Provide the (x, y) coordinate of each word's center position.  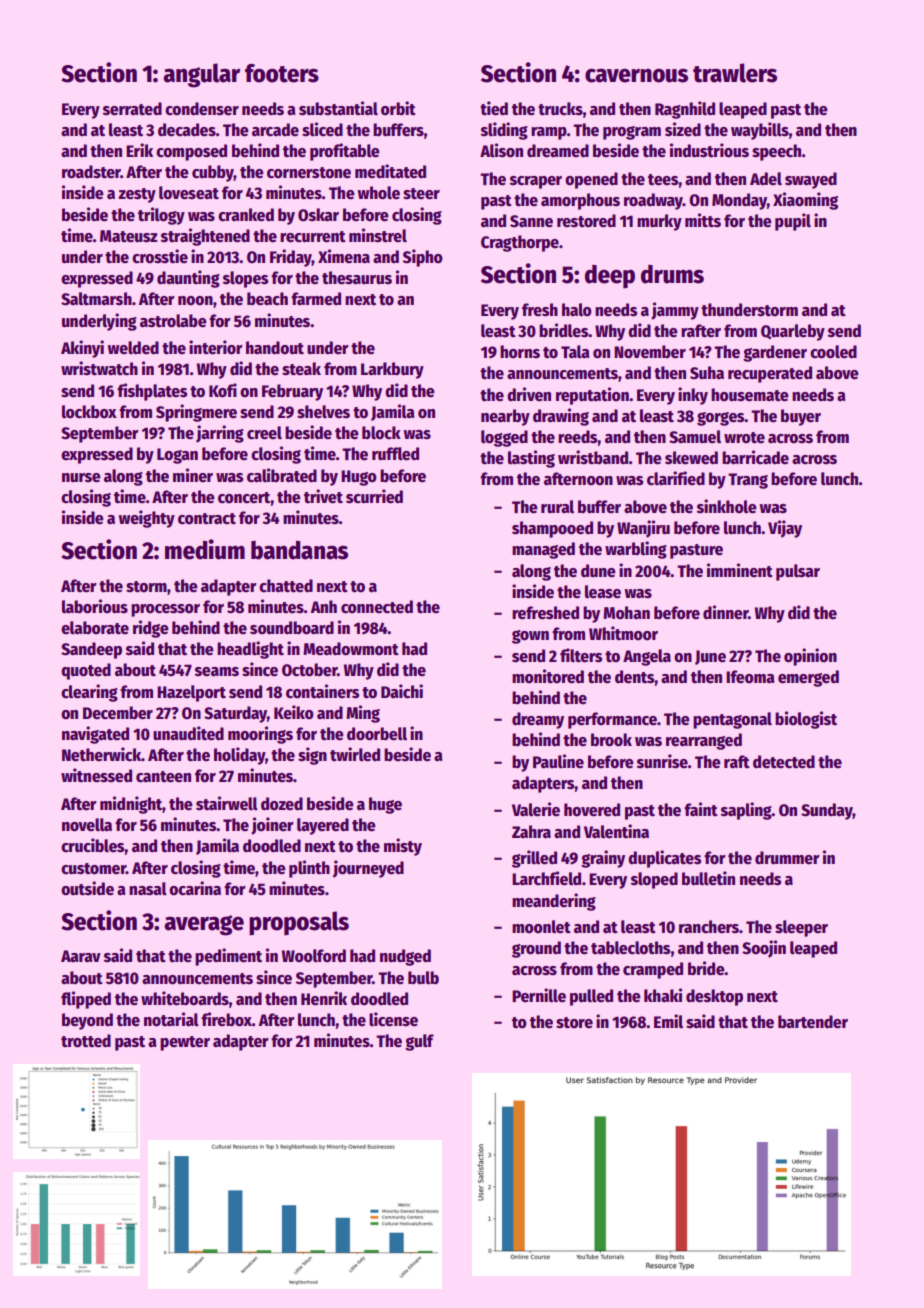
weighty (146, 519)
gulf (419, 1042)
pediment (228, 957)
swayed (811, 180)
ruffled (395, 454)
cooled (833, 352)
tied (494, 108)
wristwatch (99, 368)
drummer (787, 858)
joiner (272, 826)
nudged (405, 957)
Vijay (785, 529)
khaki (663, 995)
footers (282, 73)
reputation (592, 396)
